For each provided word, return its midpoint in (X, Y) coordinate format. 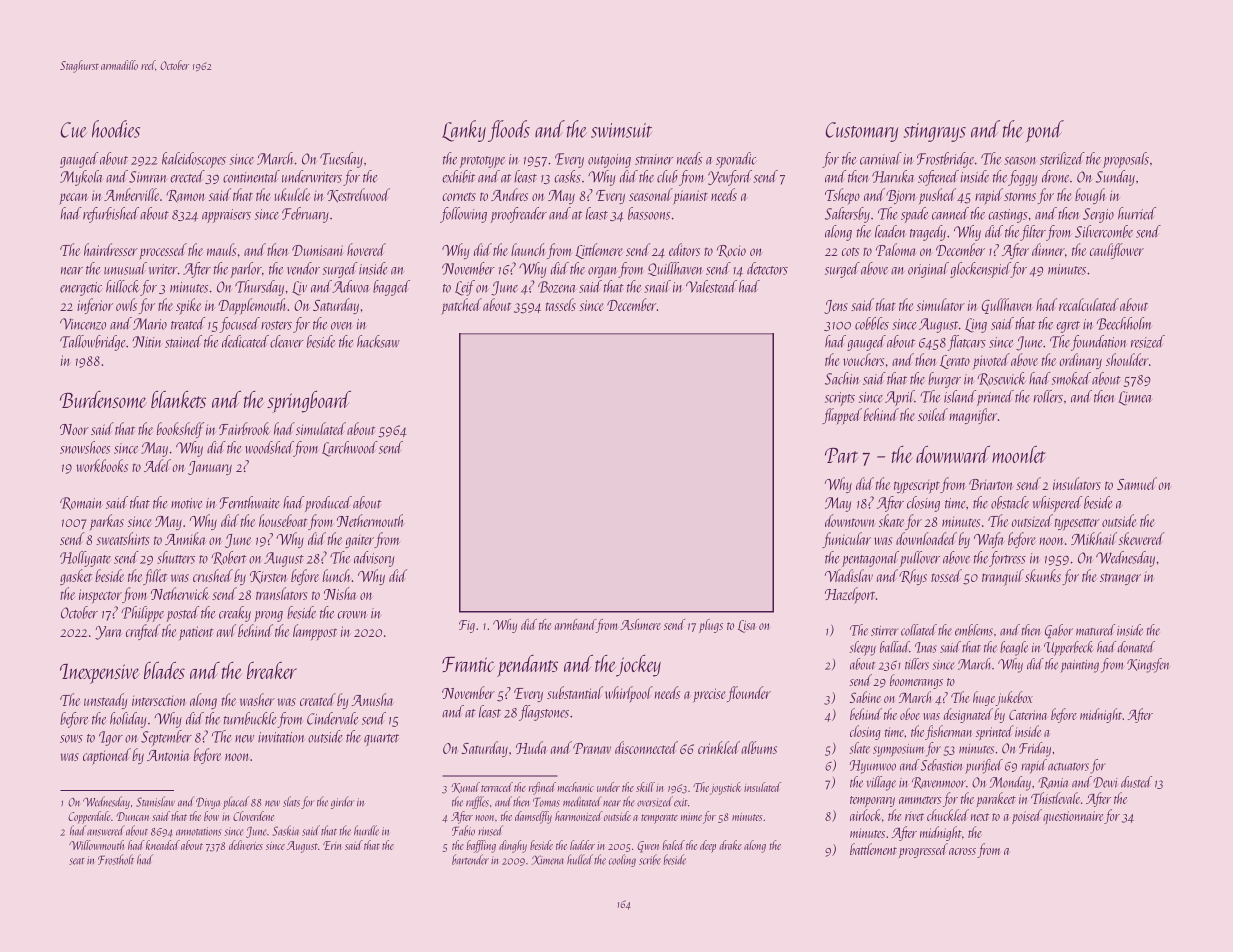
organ (602, 272)
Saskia (286, 830)
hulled (580, 859)
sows (71, 739)
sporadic (736, 160)
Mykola (81, 178)
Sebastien (942, 765)
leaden (890, 231)
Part (841, 455)
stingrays (935, 132)
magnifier (973, 416)
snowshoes (85, 447)
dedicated (245, 341)
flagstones (544, 713)
